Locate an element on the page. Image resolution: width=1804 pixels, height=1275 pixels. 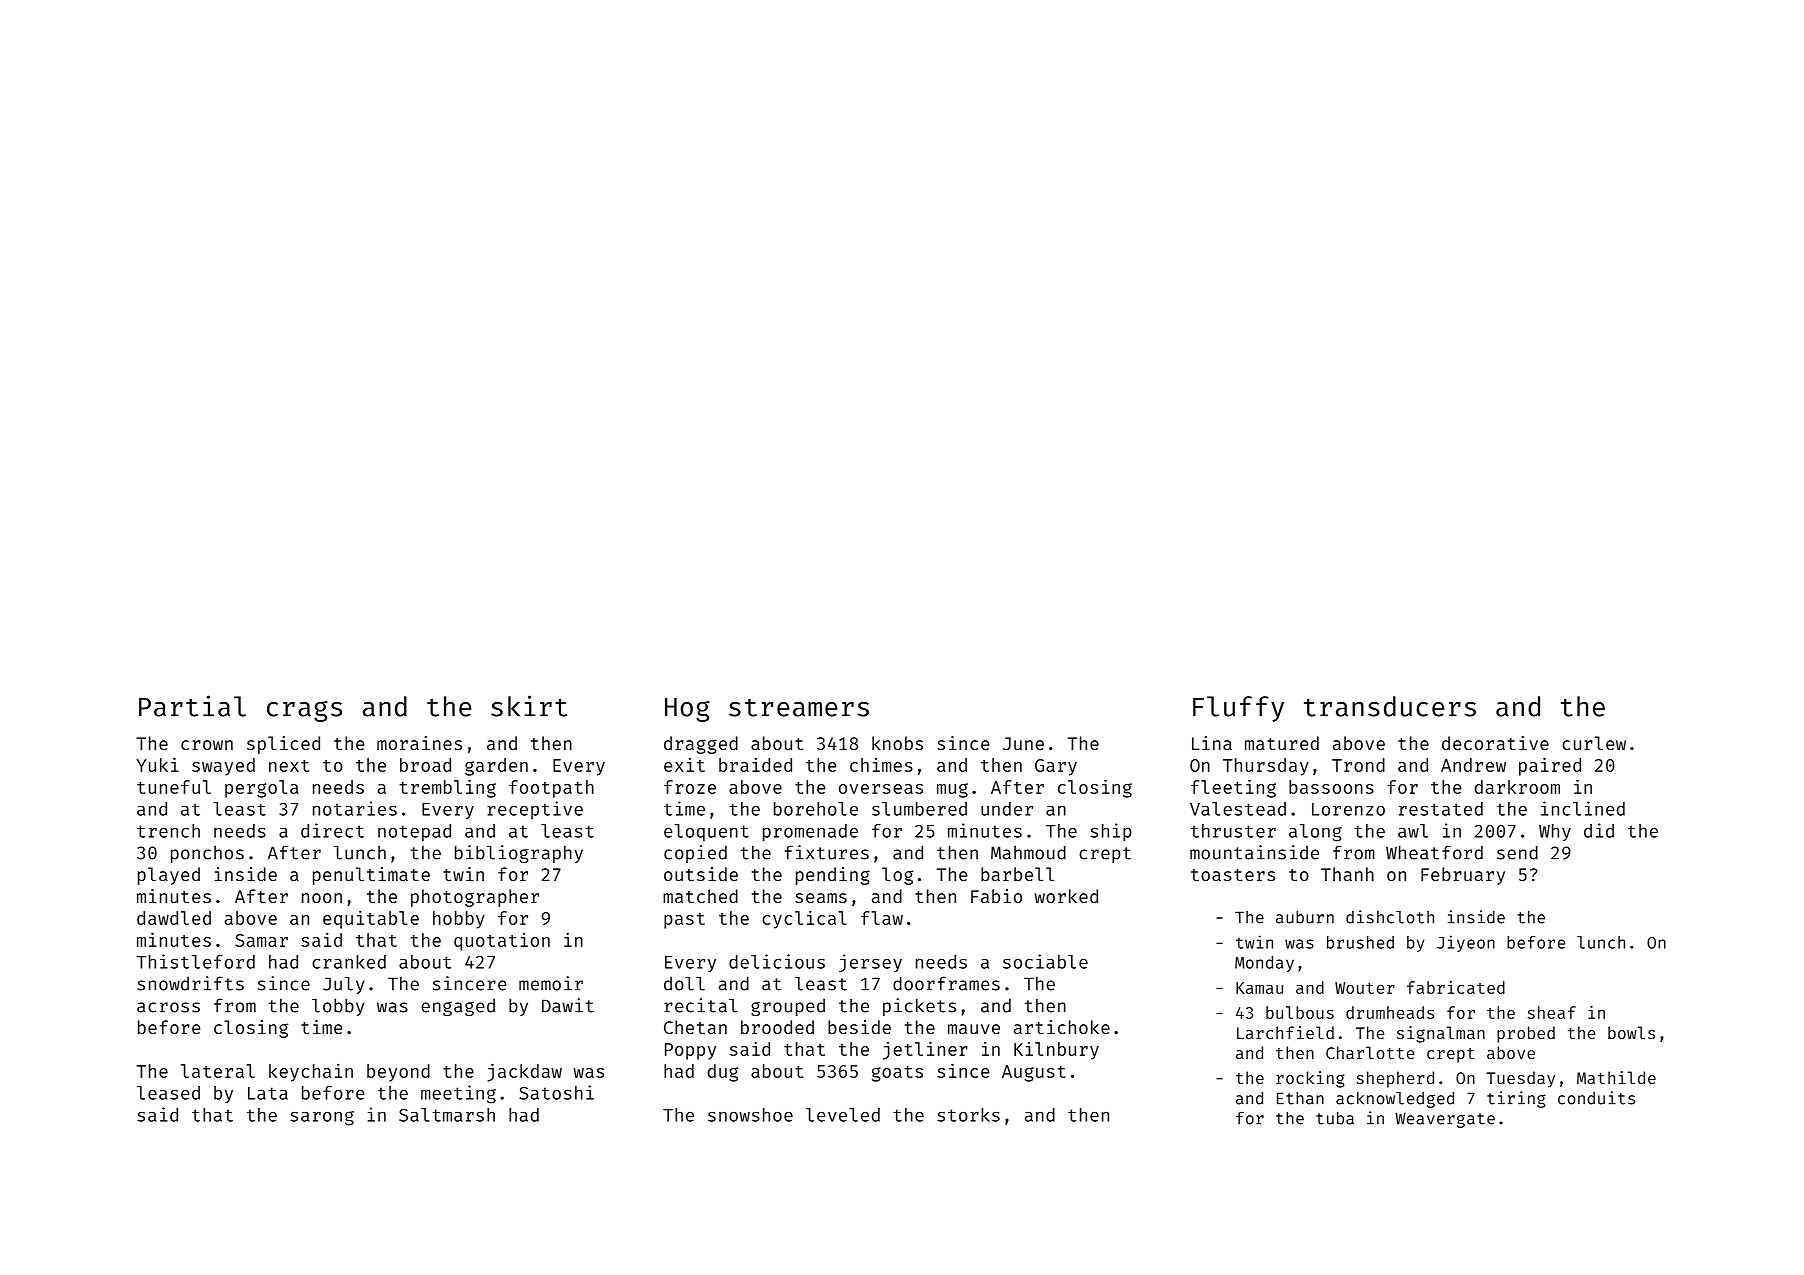
skirt is located at coordinates (529, 706).
